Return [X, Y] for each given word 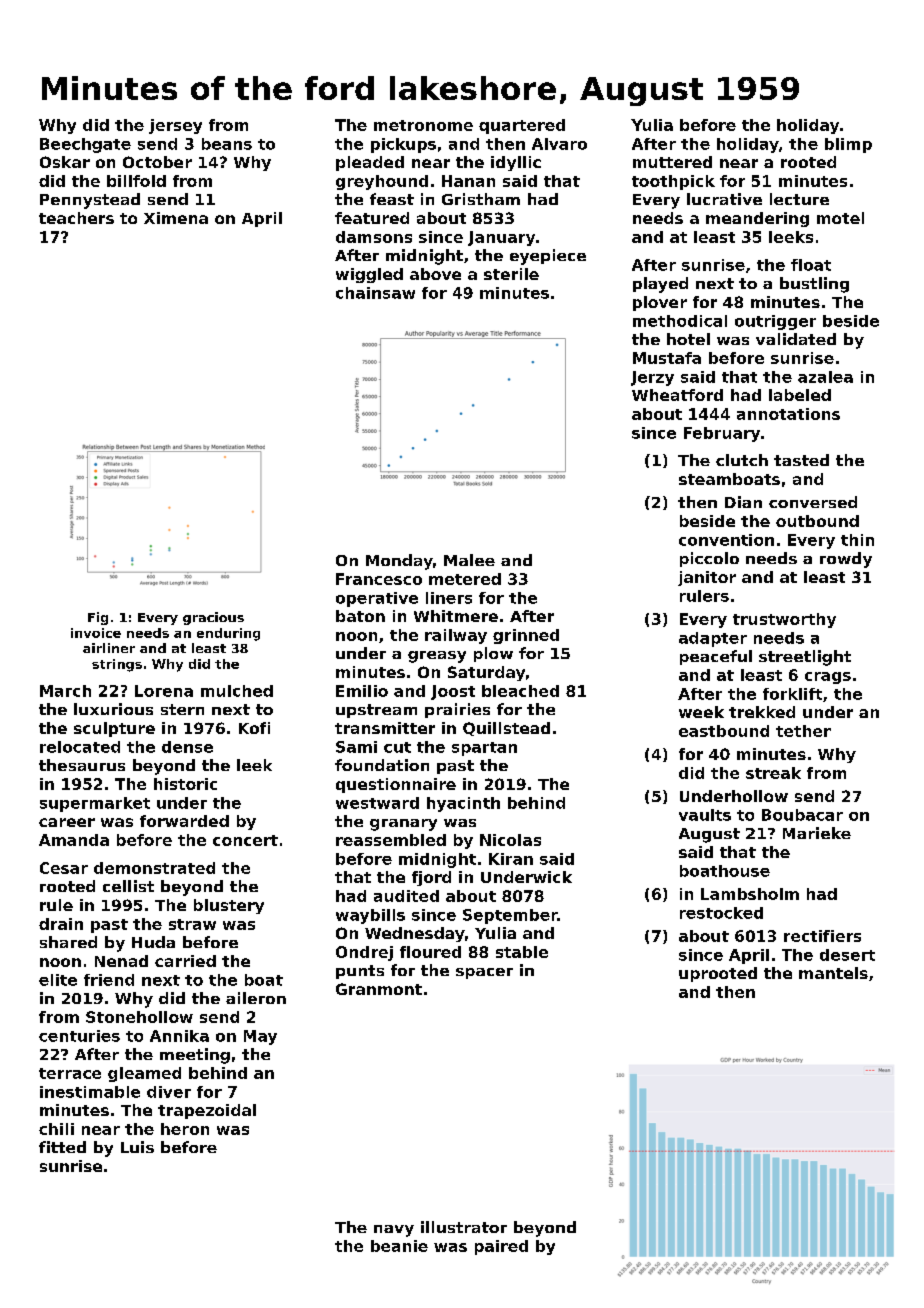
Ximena [176, 218]
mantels [833, 973]
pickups [403, 145]
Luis [137, 1147]
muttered [672, 162]
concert [245, 840]
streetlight [805, 658]
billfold [136, 181]
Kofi [254, 728]
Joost [453, 692]
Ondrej [364, 953]
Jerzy [652, 378]
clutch [742, 460]
